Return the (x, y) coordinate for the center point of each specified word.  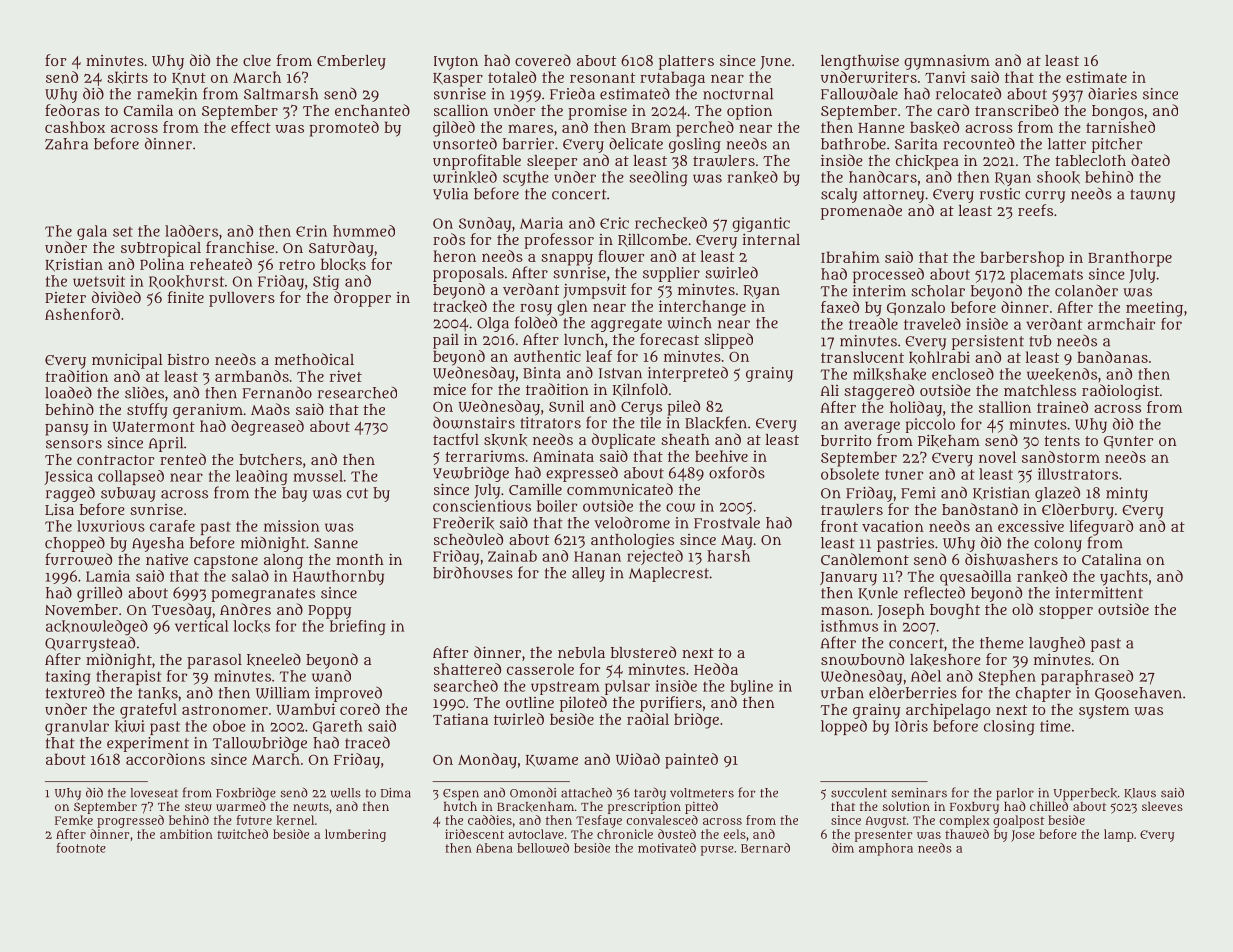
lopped (844, 727)
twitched (242, 834)
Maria (541, 223)
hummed (364, 231)
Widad (638, 759)
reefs (1035, 210)
